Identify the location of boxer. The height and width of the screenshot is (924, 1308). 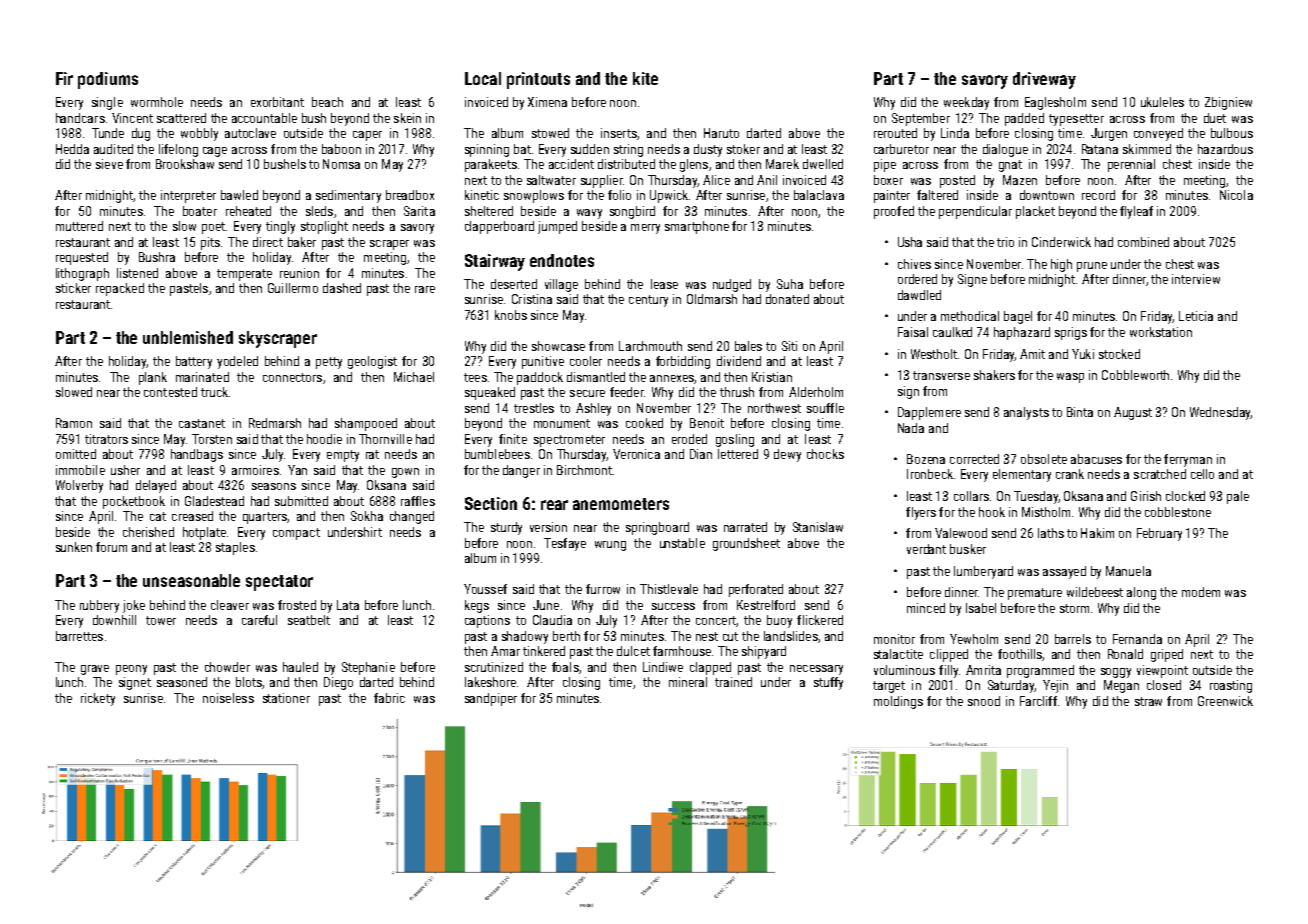
(888, 180).
